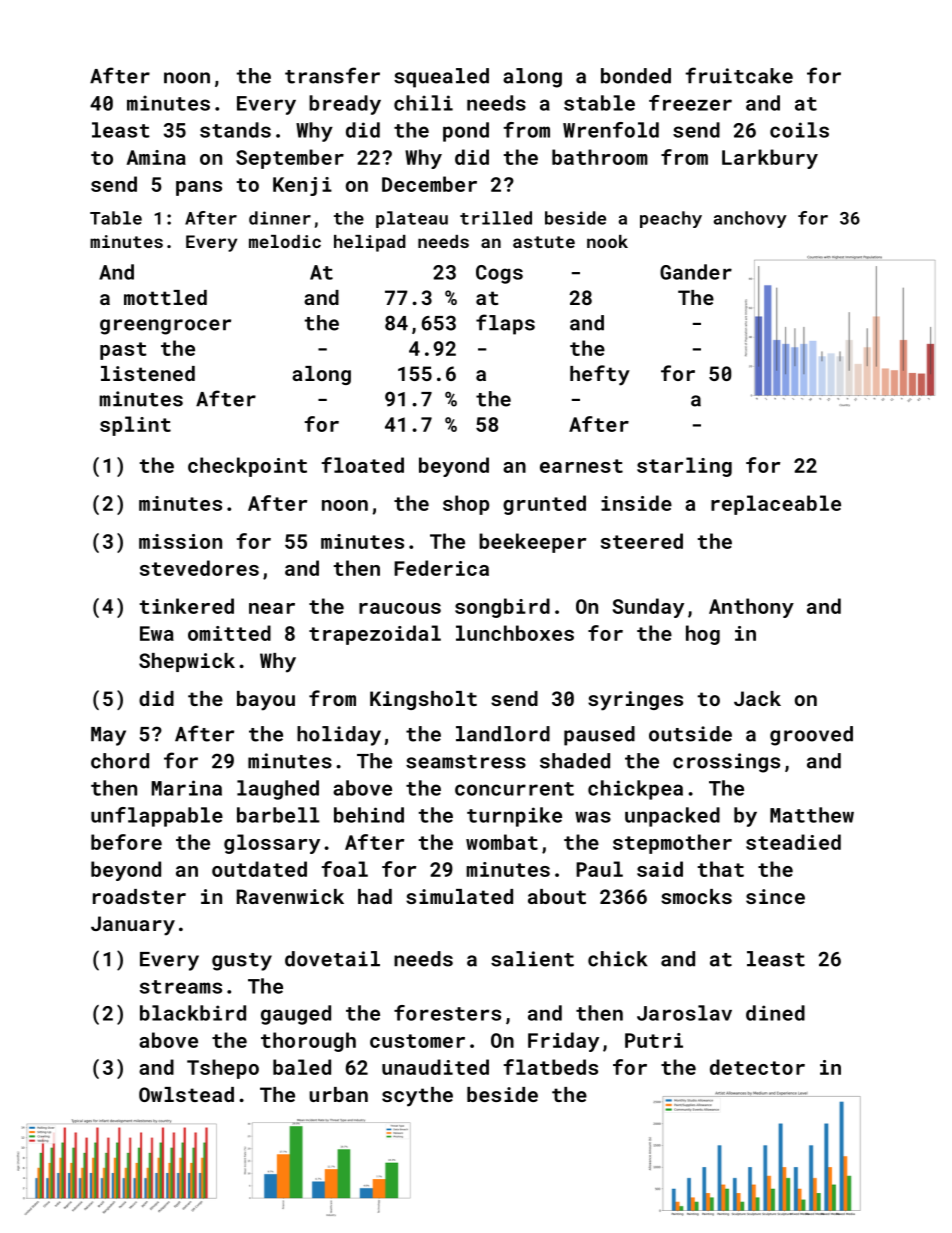  Describe the element at coordinates (278, 790) in the document. I see `laughed` at that location.
